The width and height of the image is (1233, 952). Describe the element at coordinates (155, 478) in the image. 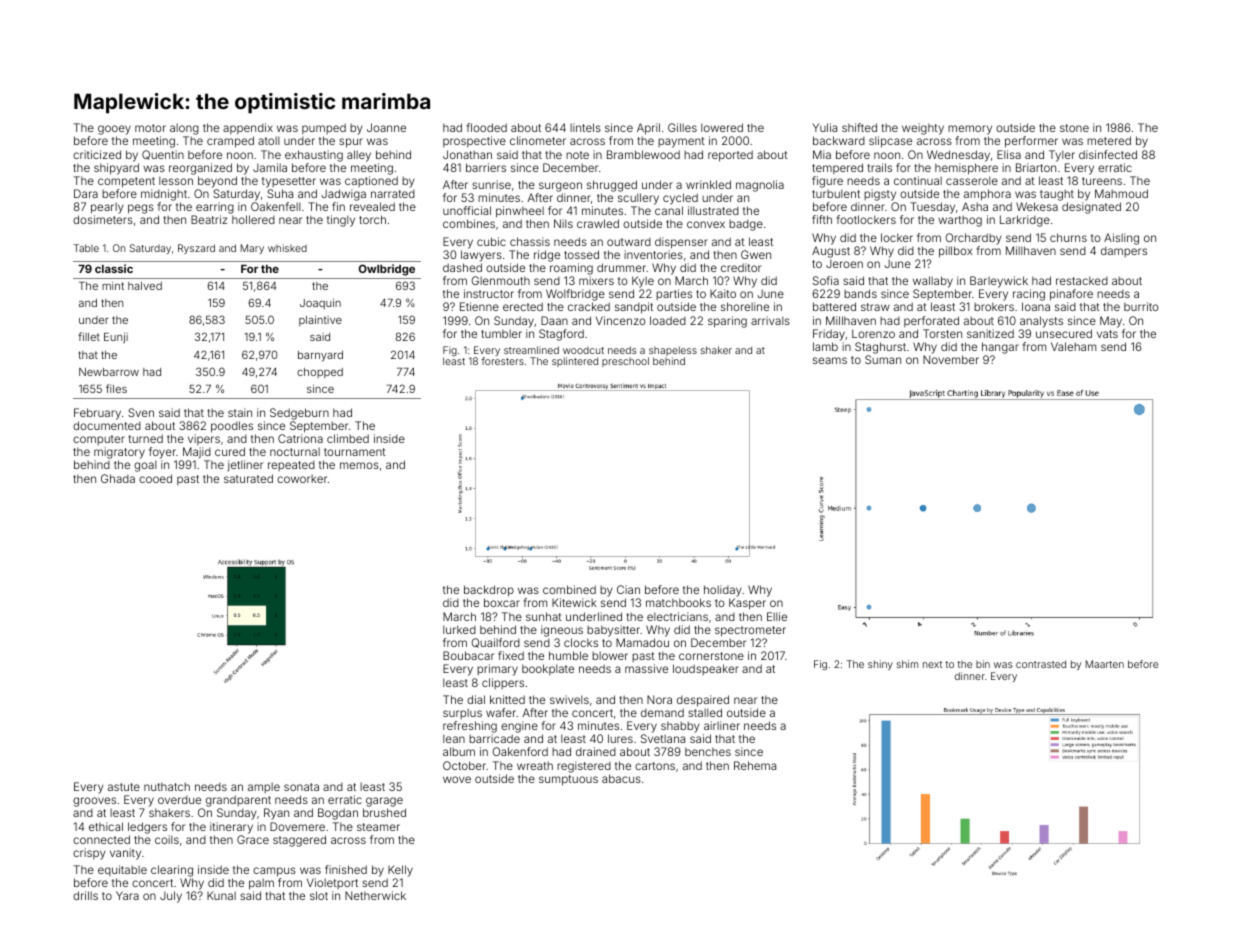

I see `cooed` at that location.
